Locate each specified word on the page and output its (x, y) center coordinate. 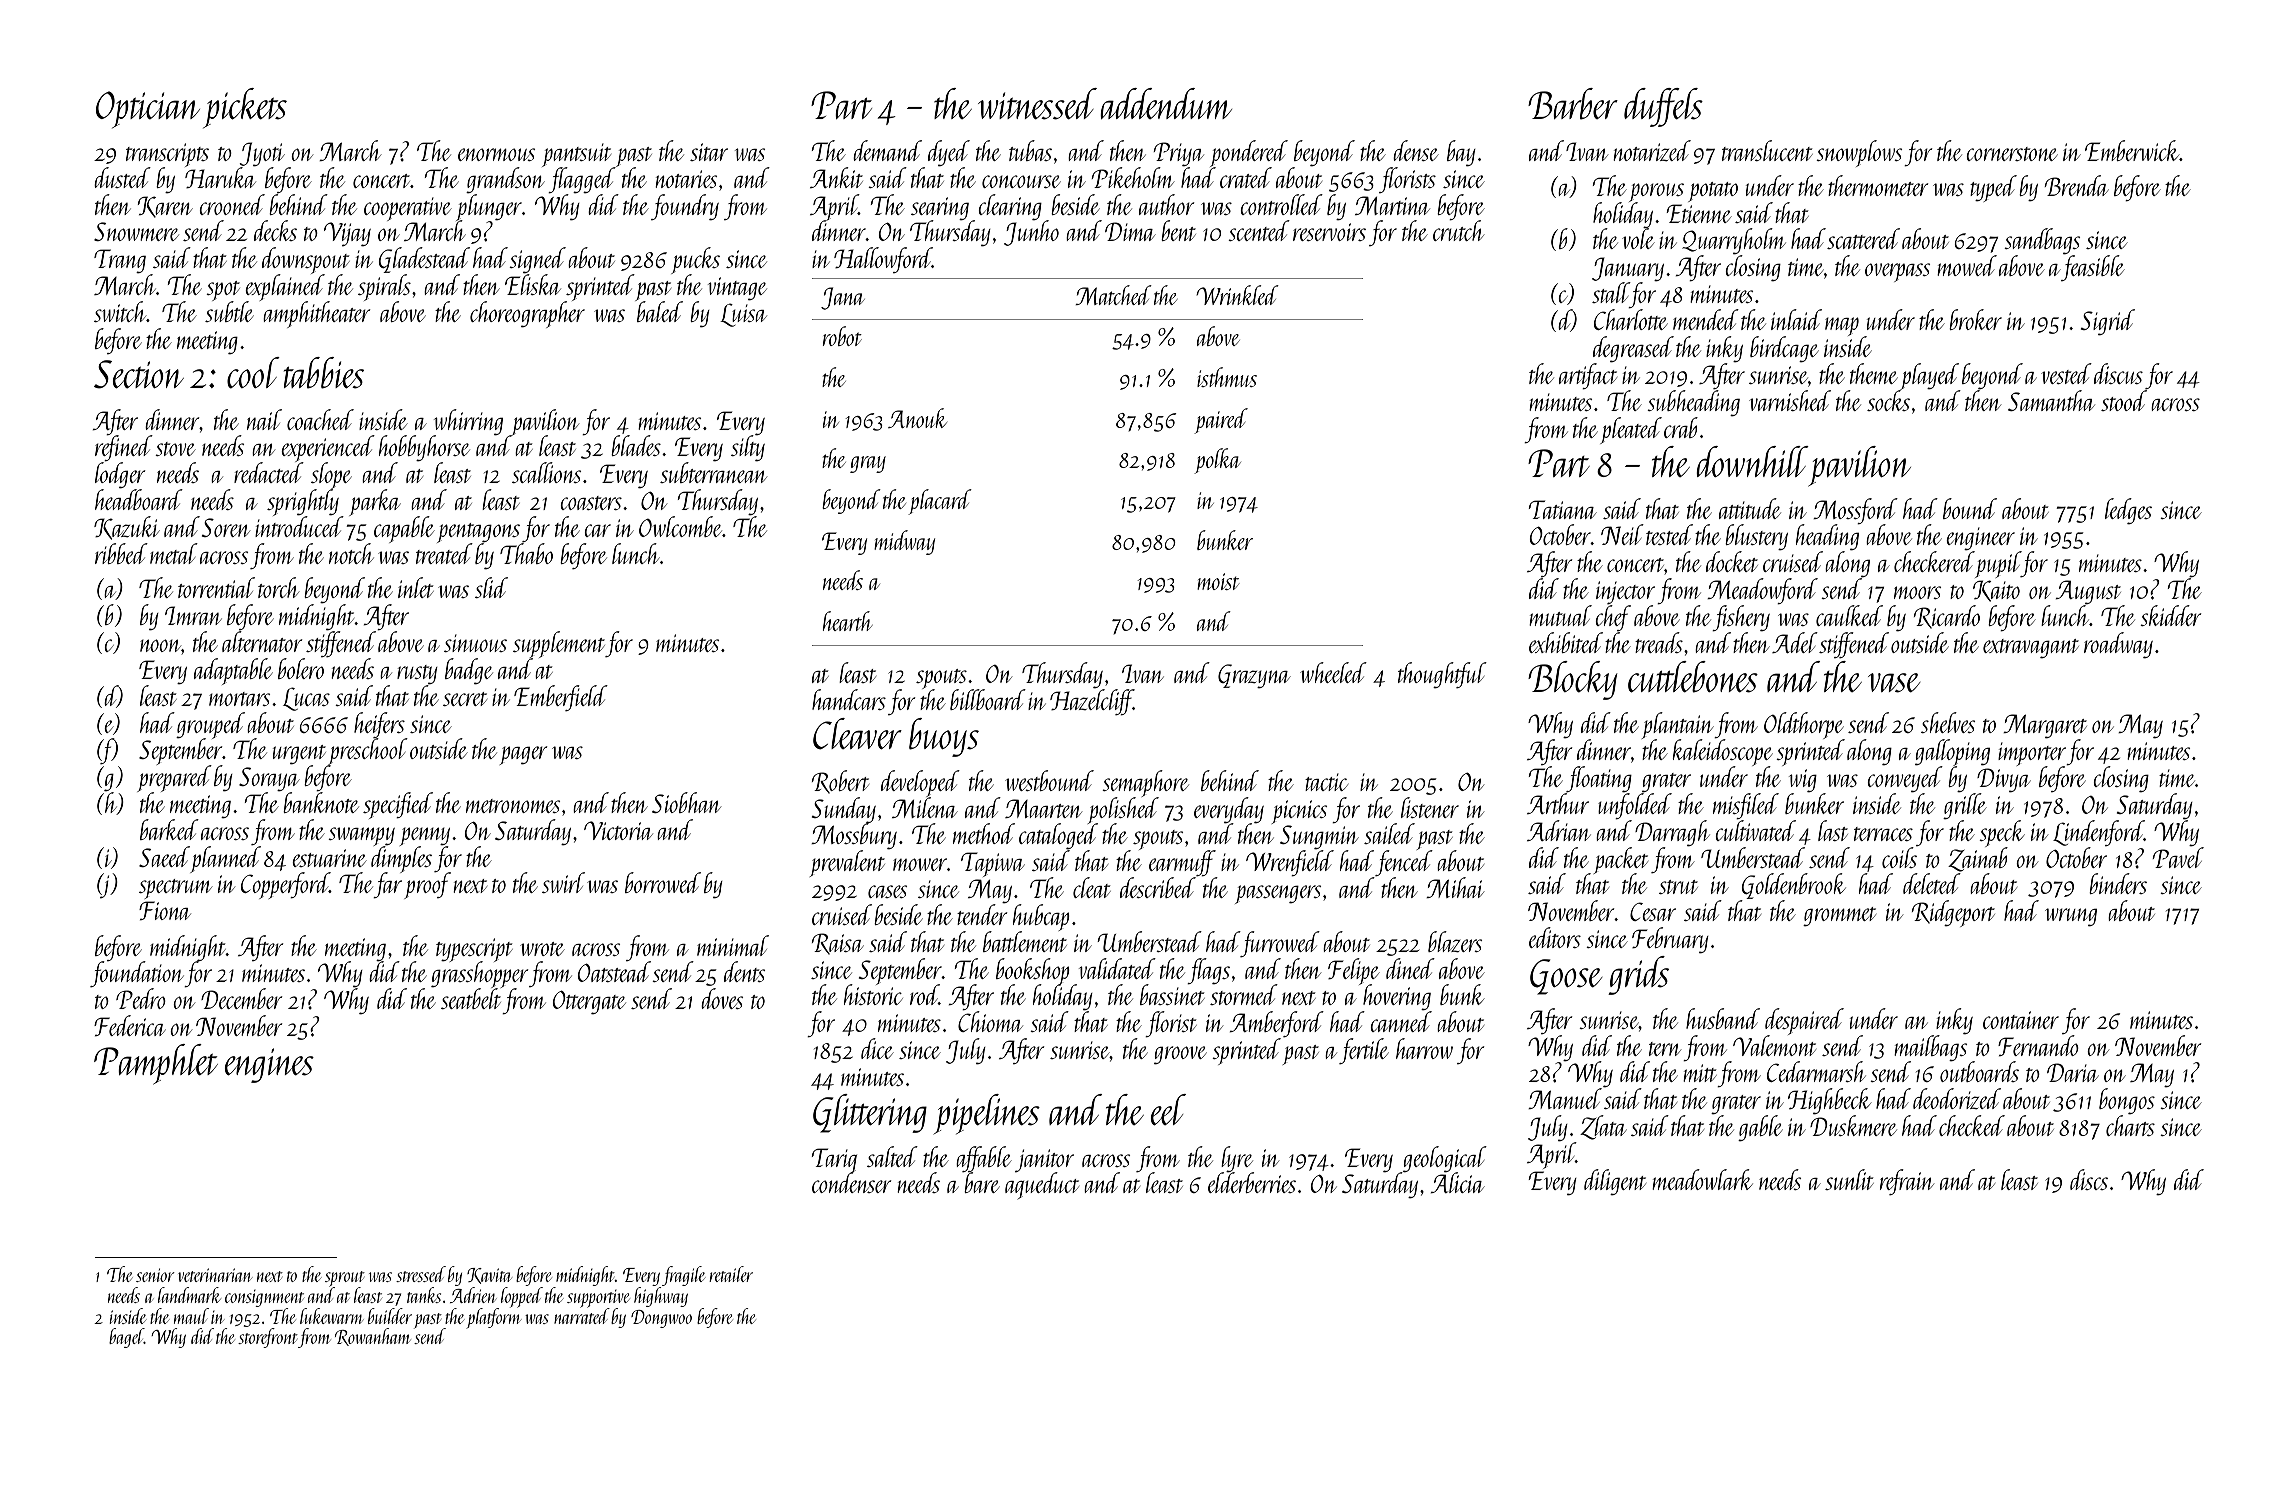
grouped (210, 725)
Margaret (2045, 726)
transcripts (167, 155)
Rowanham (372, 1337)
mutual (1560, 615)
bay (1461, 153)
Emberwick (2132, 150)
